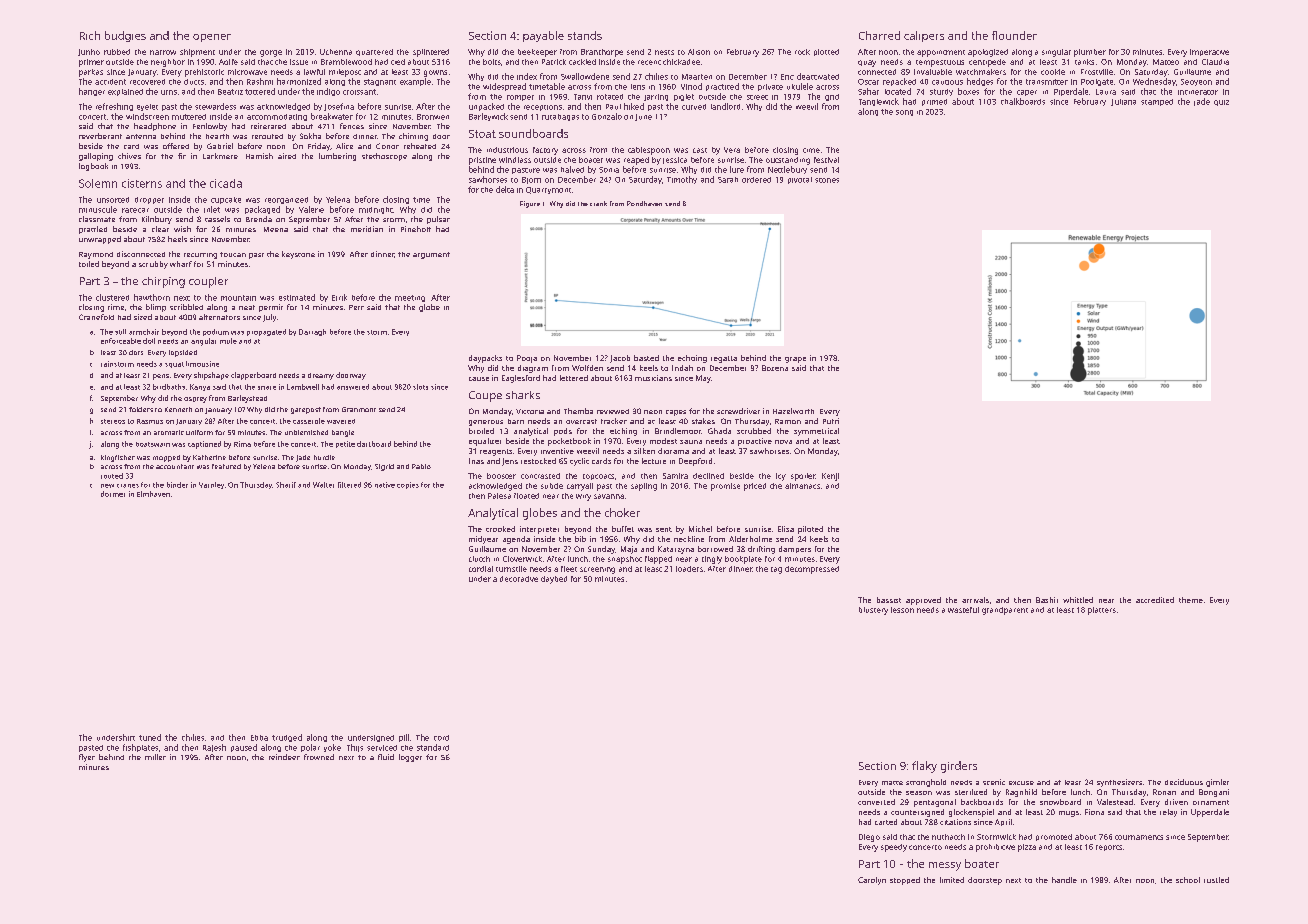 The height and width of the screenshot is (924, 1308). I want to click on stands, so click(585, 35).
